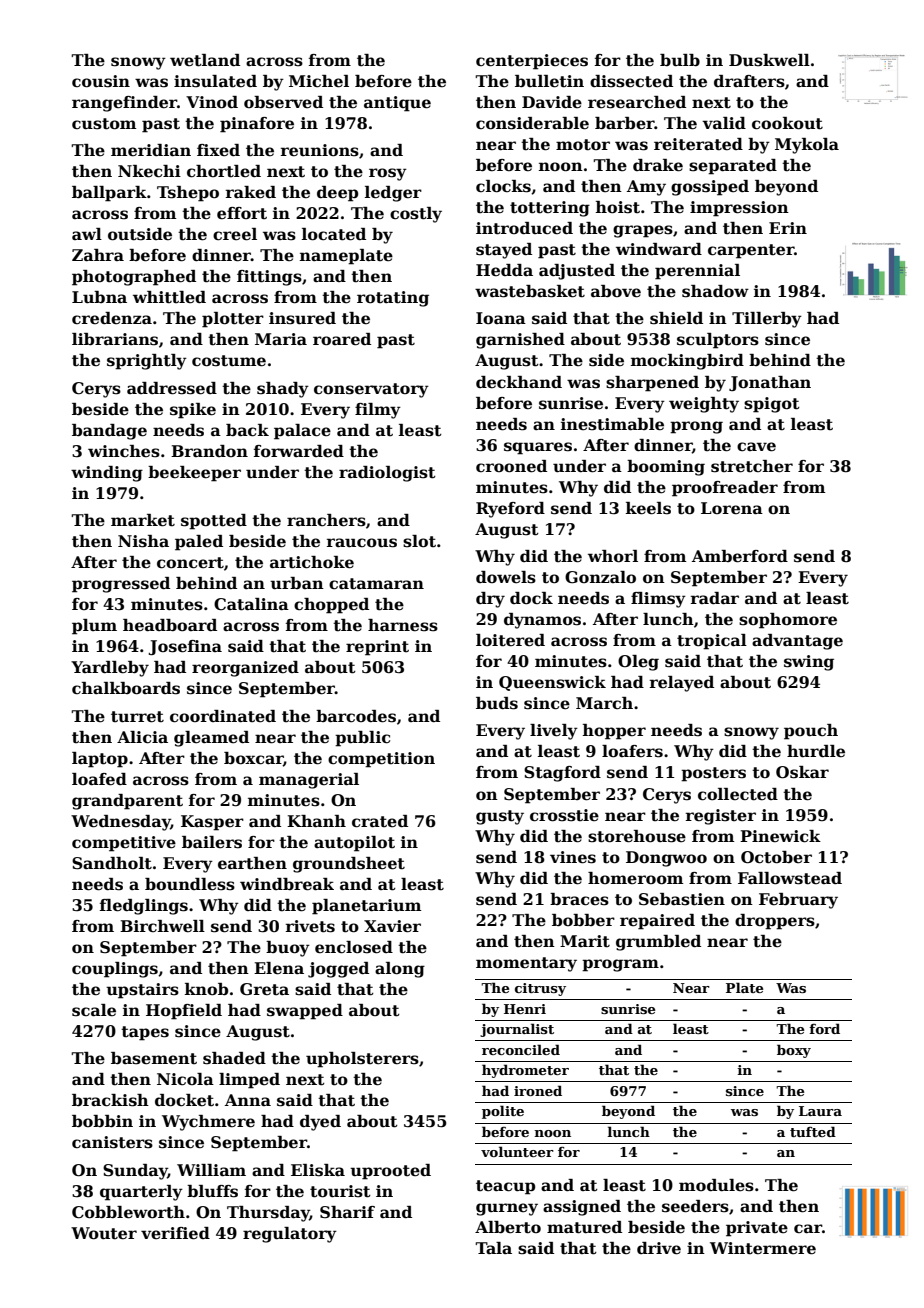 The width and height of the image is (924, 1308). What do you see at coordinates (652, 384) in the image?
I see `sharpened` at bounding box center [652, 384].
